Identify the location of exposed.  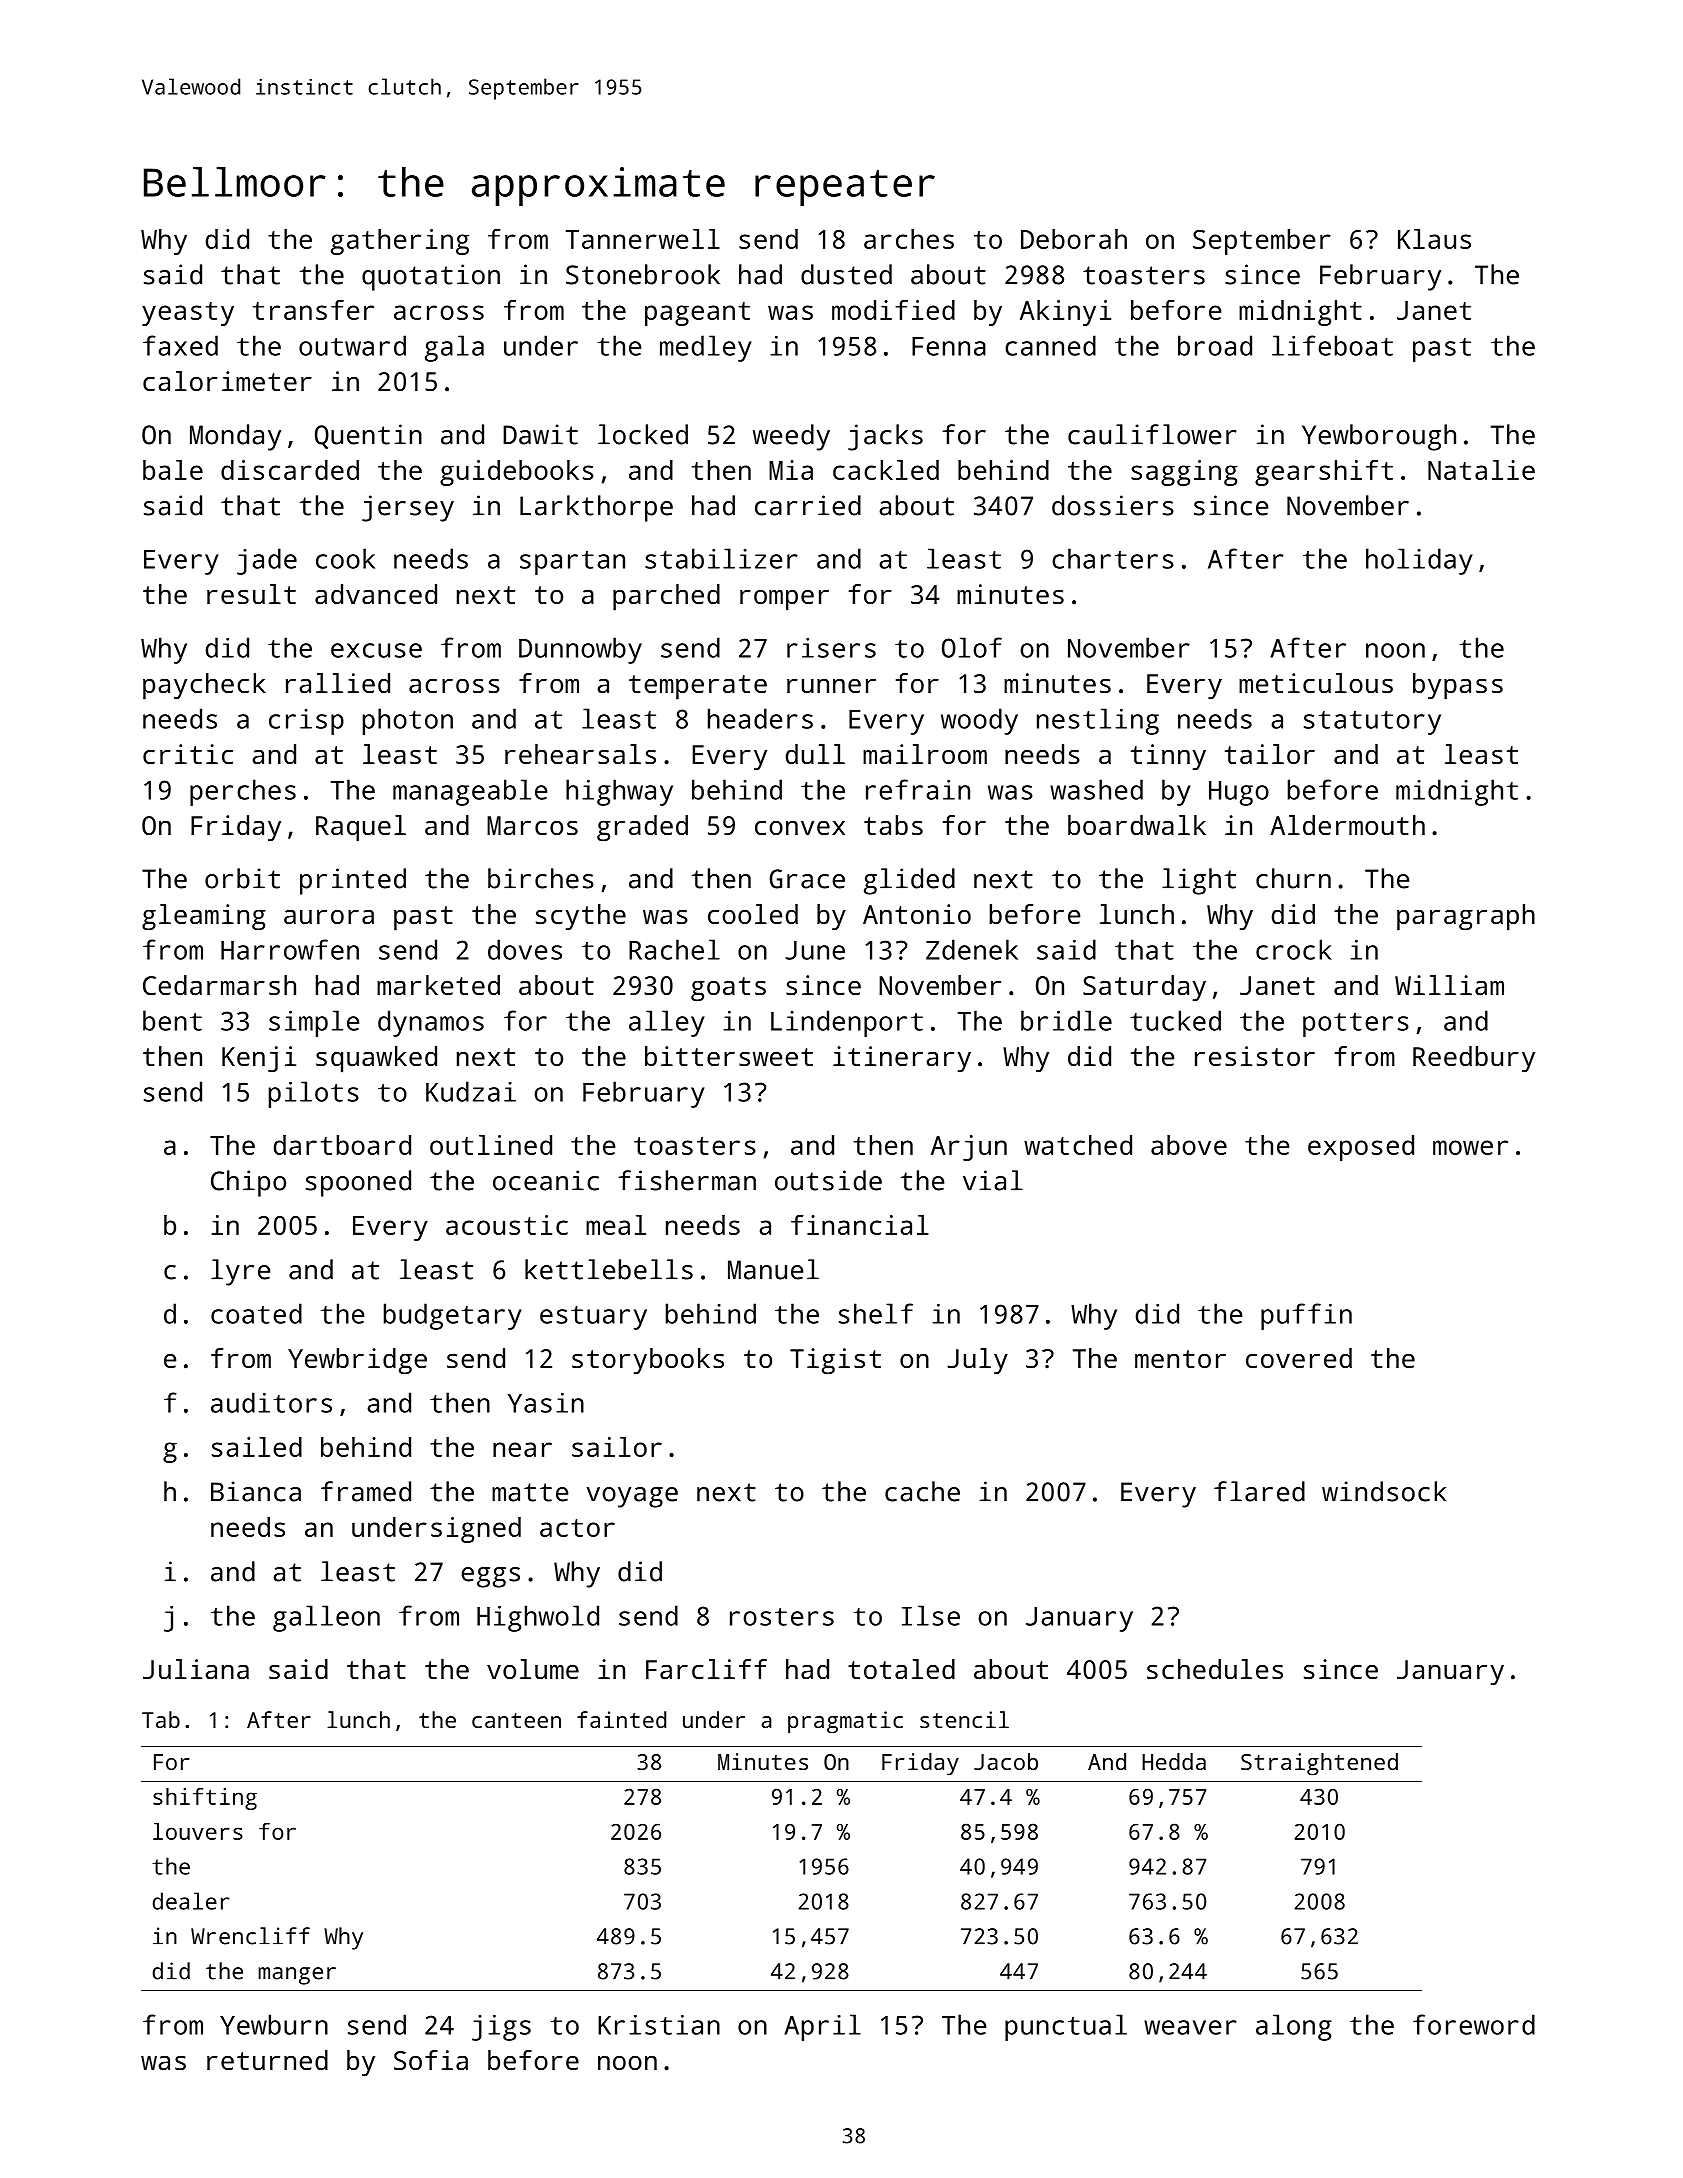
(1361, 1148).
